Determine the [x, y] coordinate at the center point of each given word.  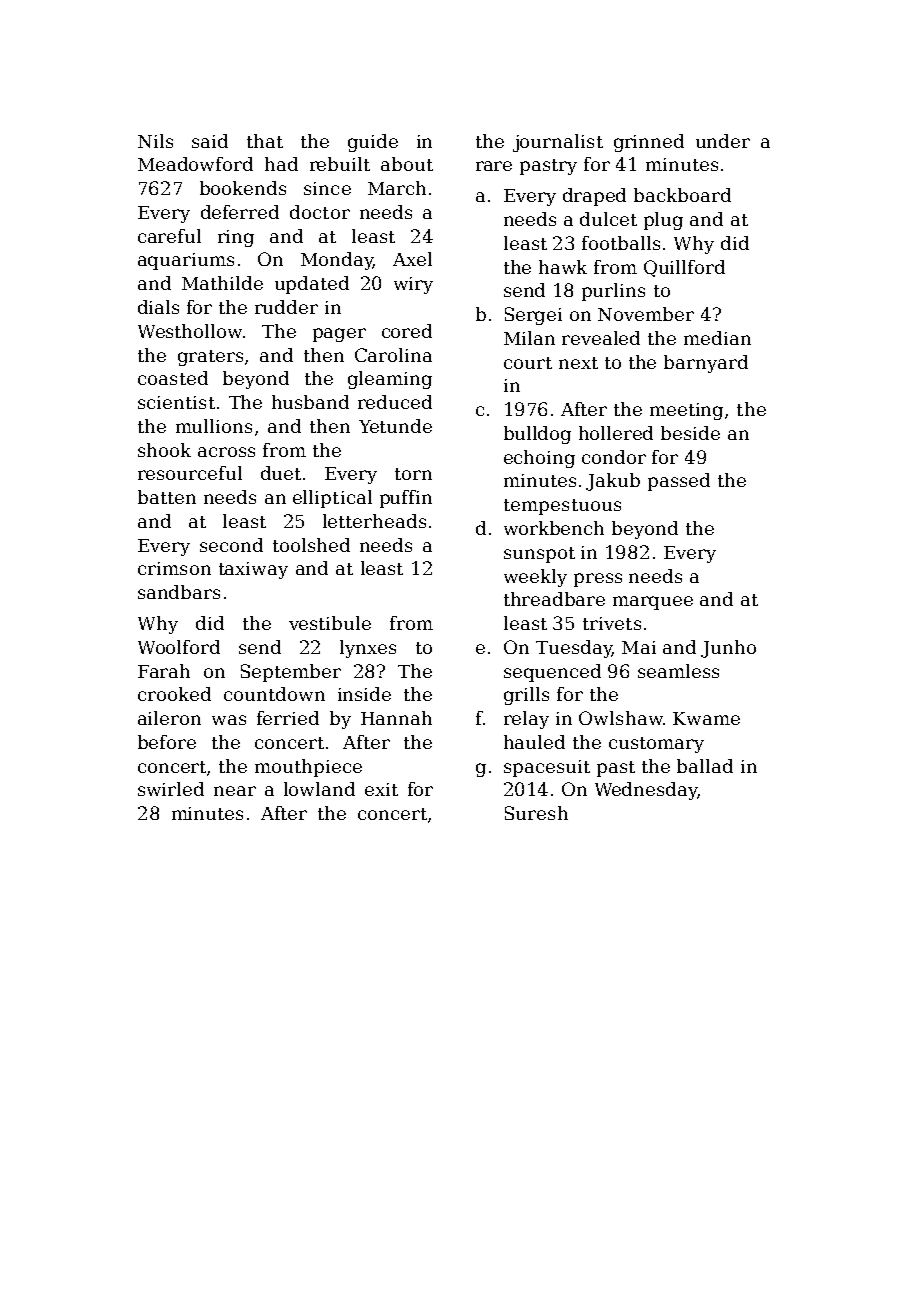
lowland [319, 789]
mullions [214, 426]
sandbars [179, 592]
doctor [320, 212]
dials [158, 307]
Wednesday [646, 791]
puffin [406, 499]
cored [407, 331]
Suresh [536, 813]
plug [663, 221]
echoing [539, 459]
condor [614, 457]
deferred [240, 212]
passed [679, 482]
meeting [686, 411]
